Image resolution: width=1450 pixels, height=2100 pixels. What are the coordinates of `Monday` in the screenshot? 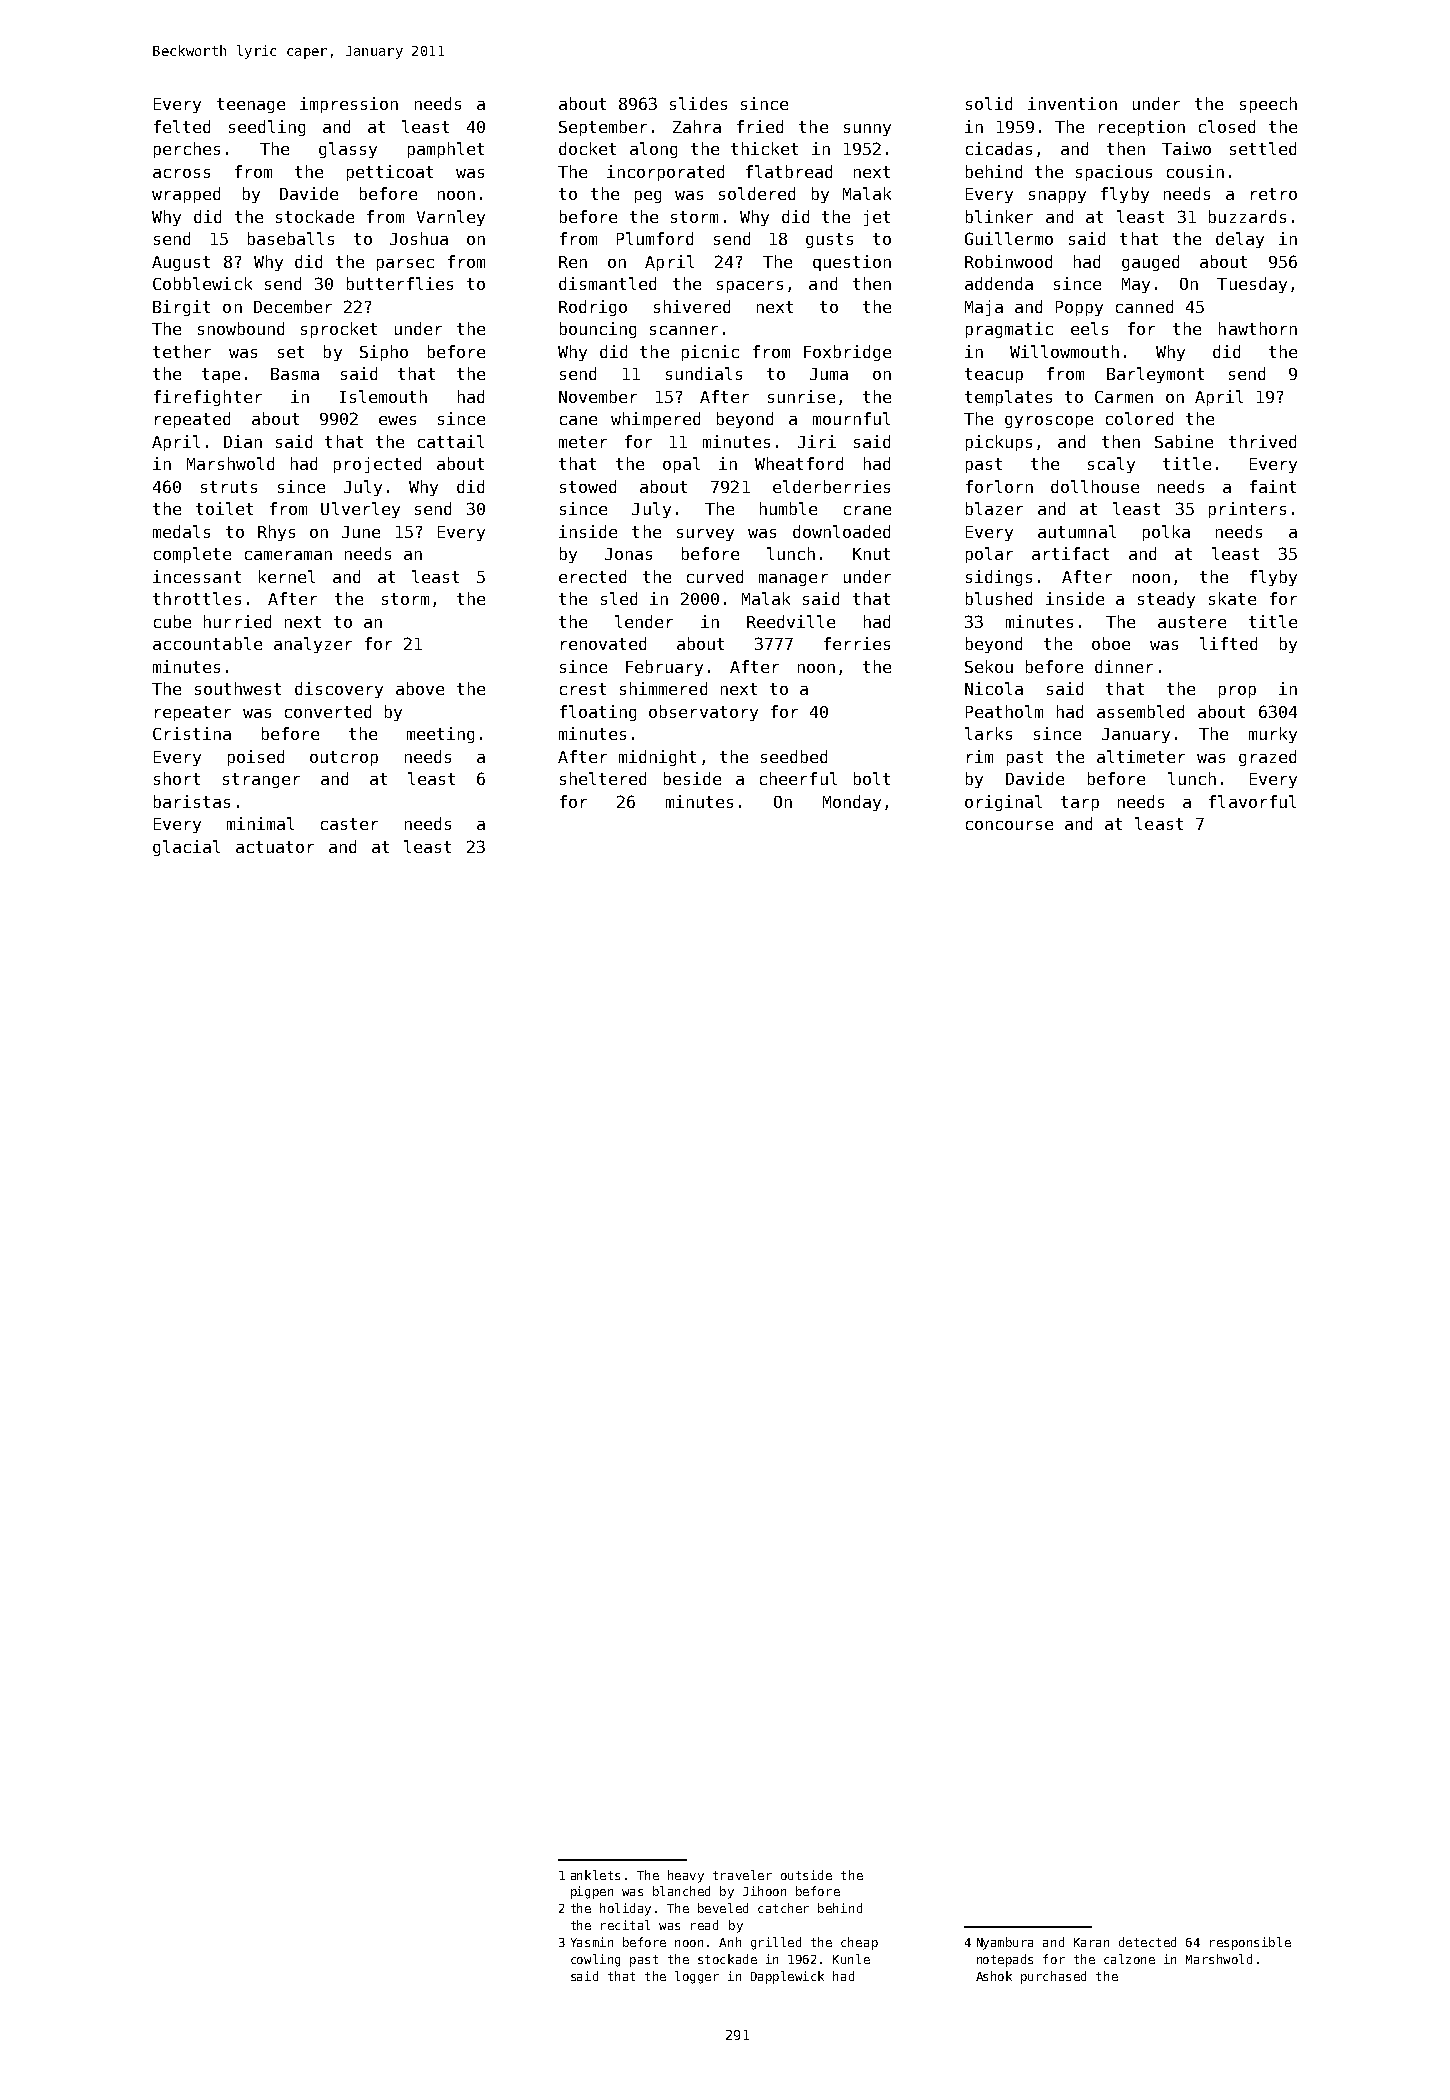 It's located at (852, 803).
